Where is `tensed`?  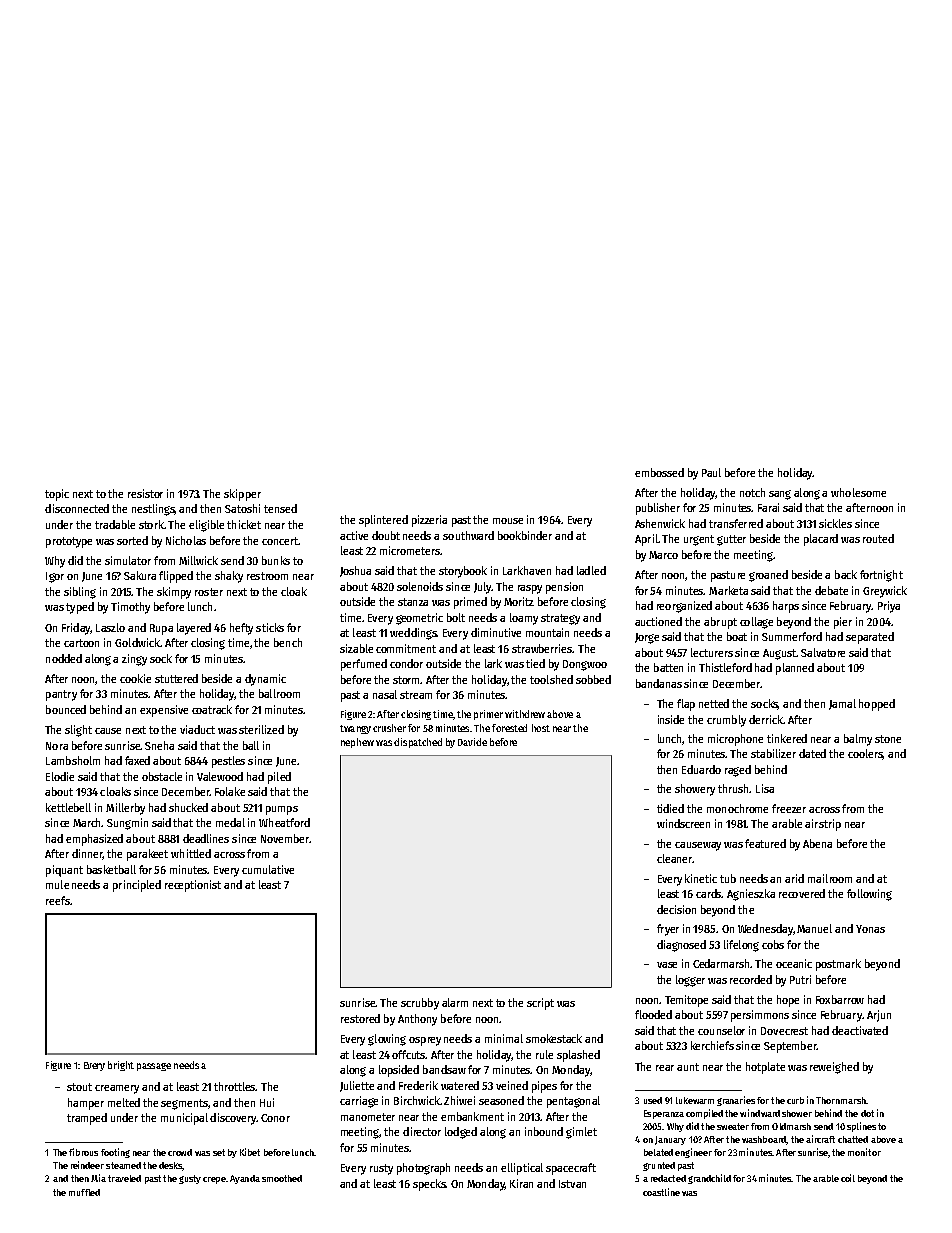
tensed is located at coordinates (280, 508).
